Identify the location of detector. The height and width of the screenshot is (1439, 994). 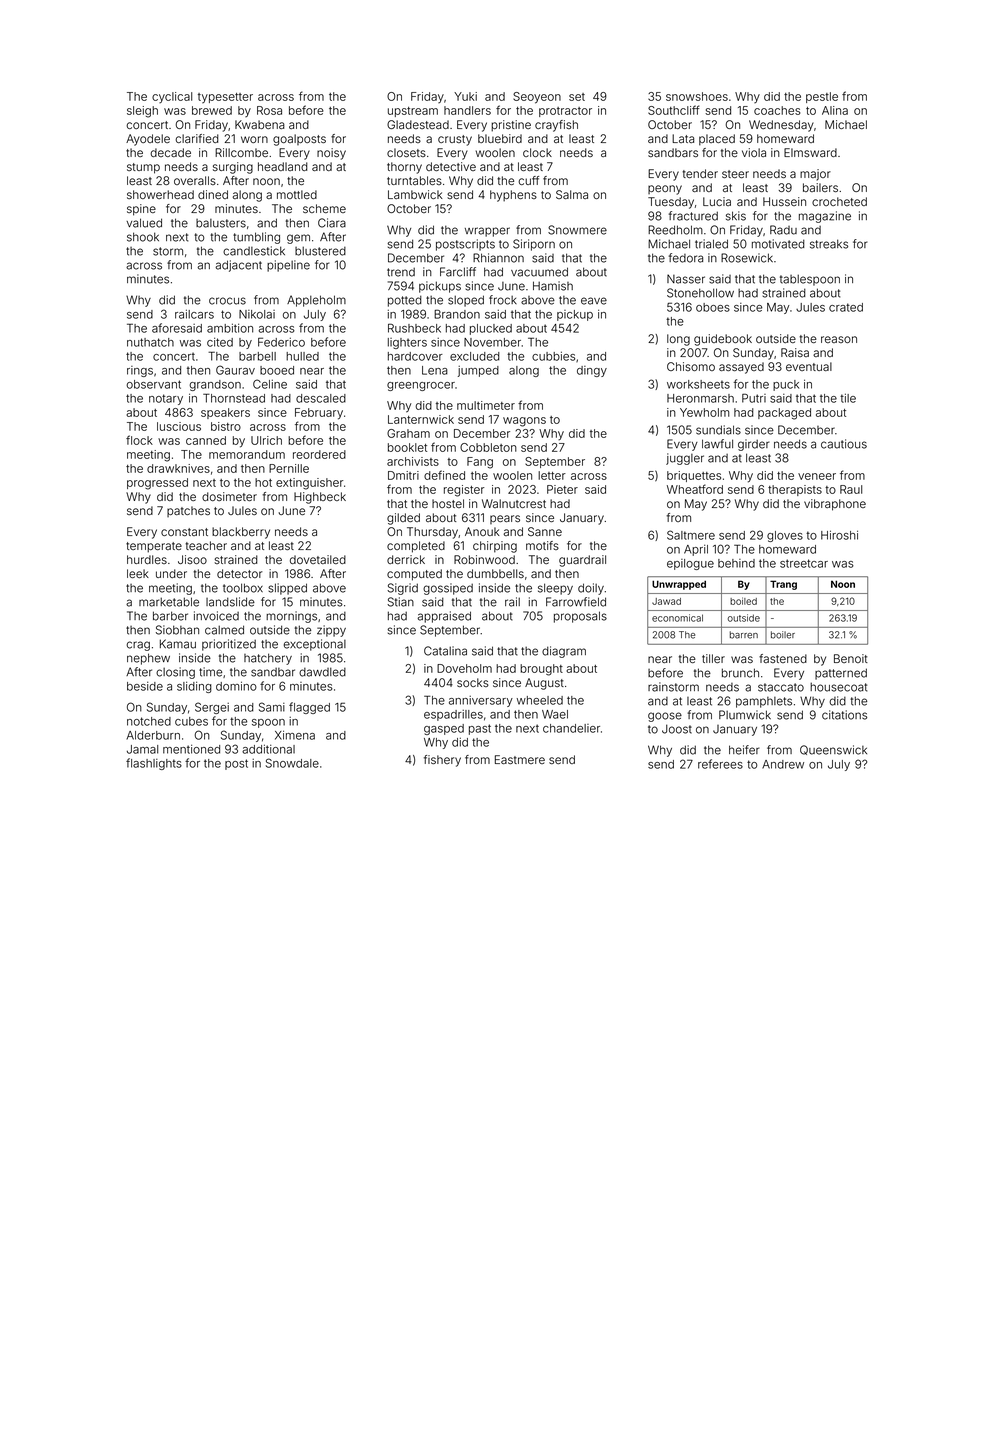
(240, 573).
